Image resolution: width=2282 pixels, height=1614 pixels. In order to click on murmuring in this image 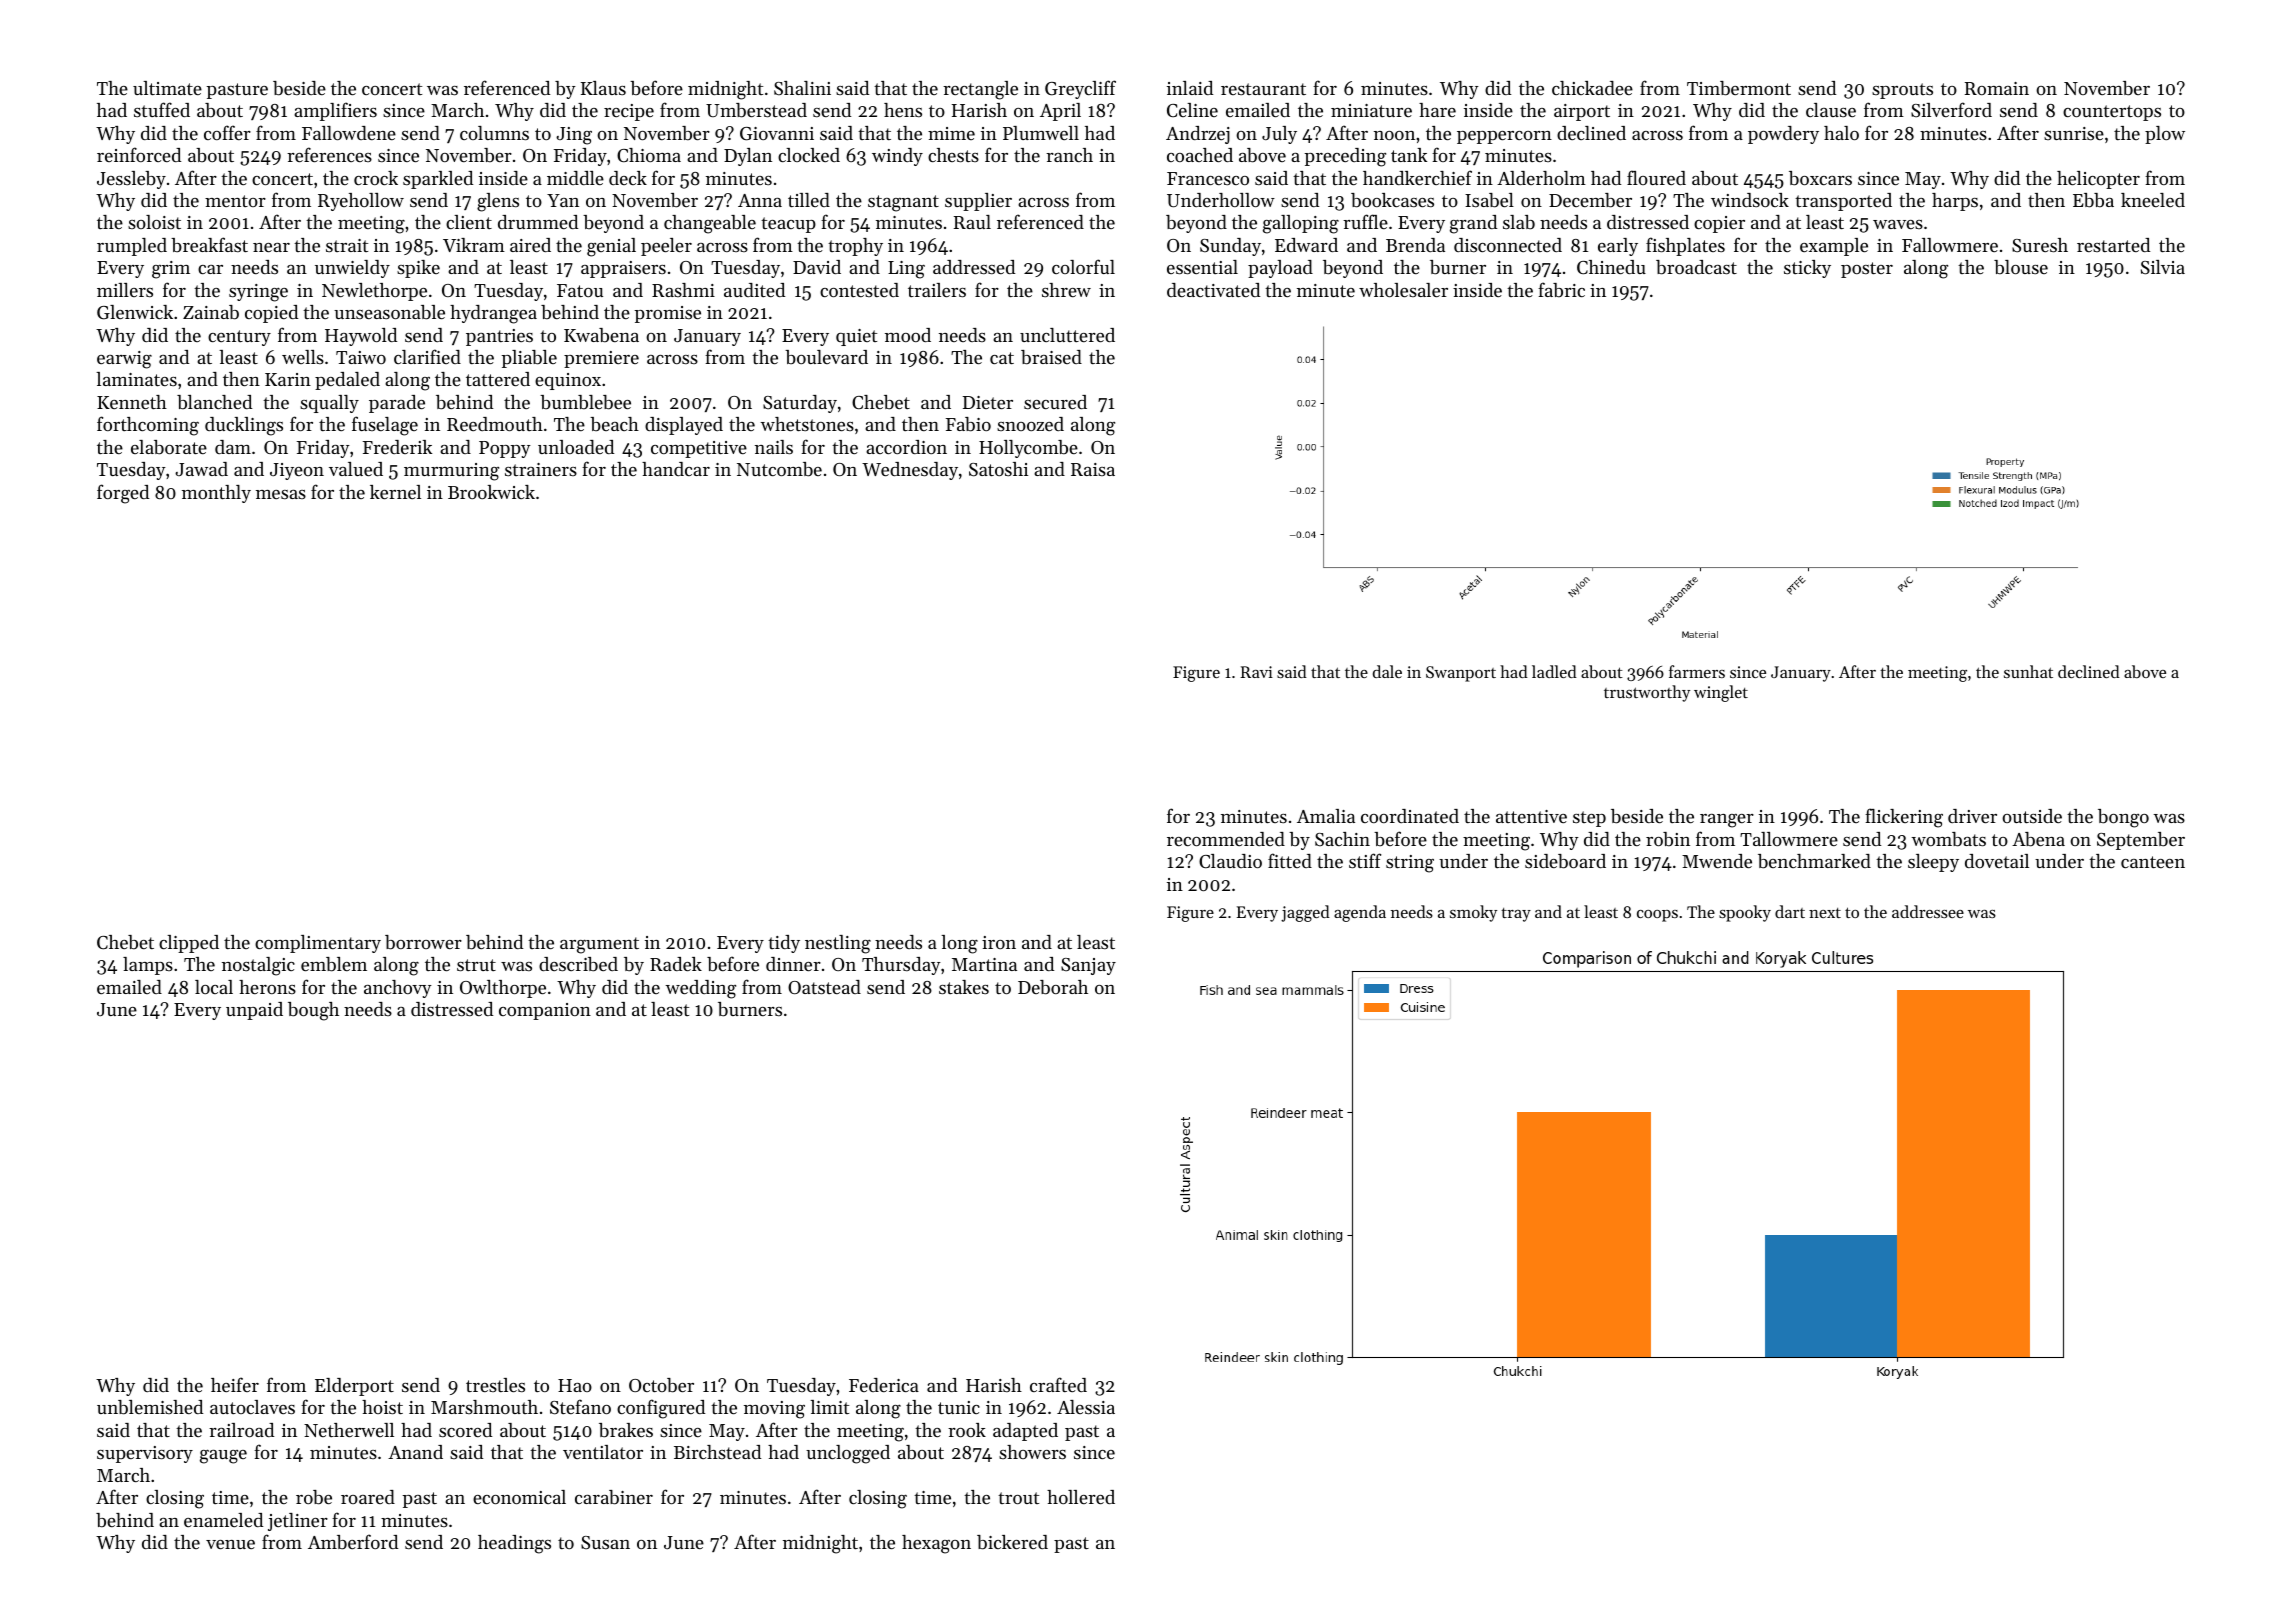, I will do `click(451, 472)`.
